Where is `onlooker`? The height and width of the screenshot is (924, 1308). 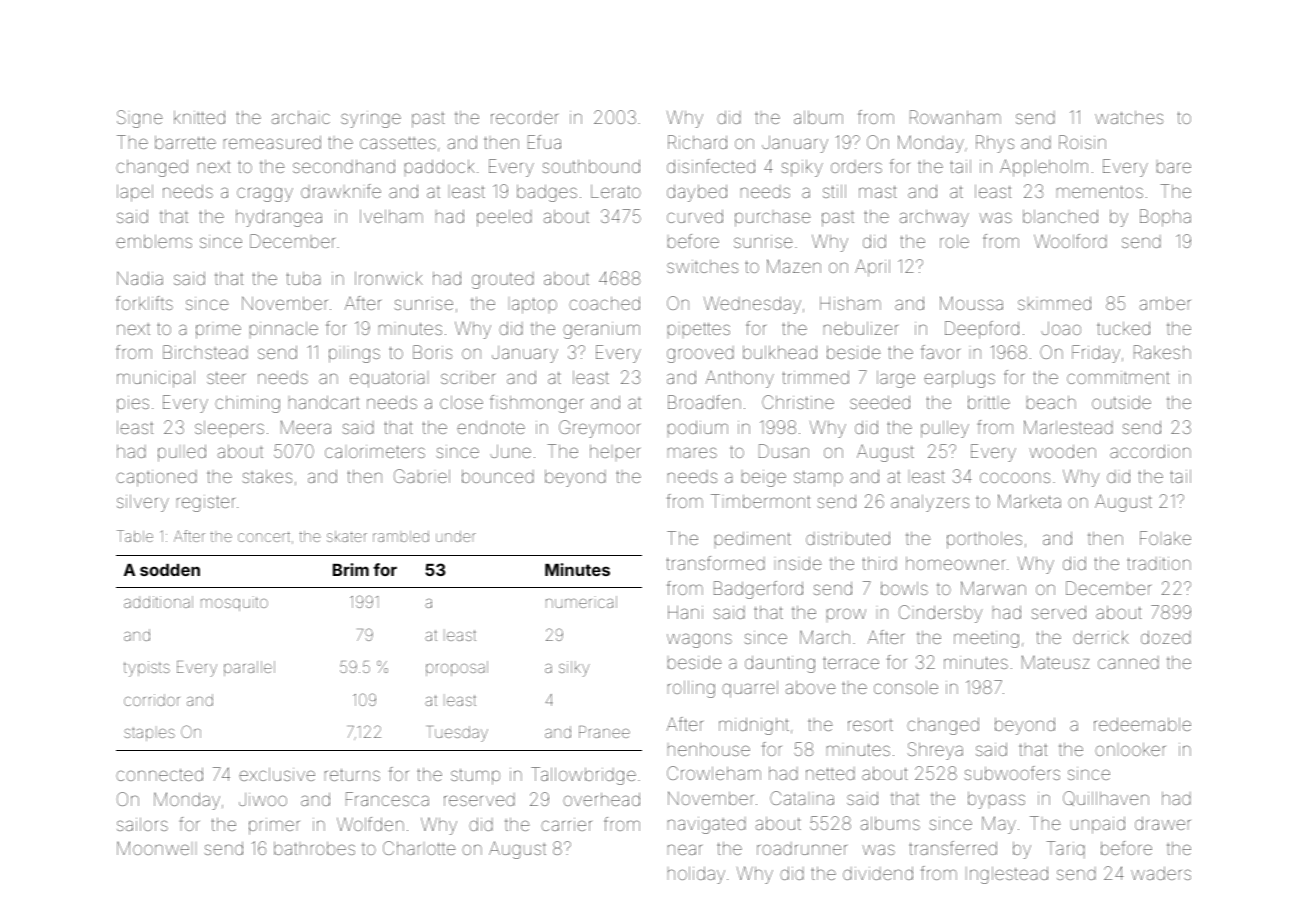
onlooker is located at coordinates (1130, 749).
